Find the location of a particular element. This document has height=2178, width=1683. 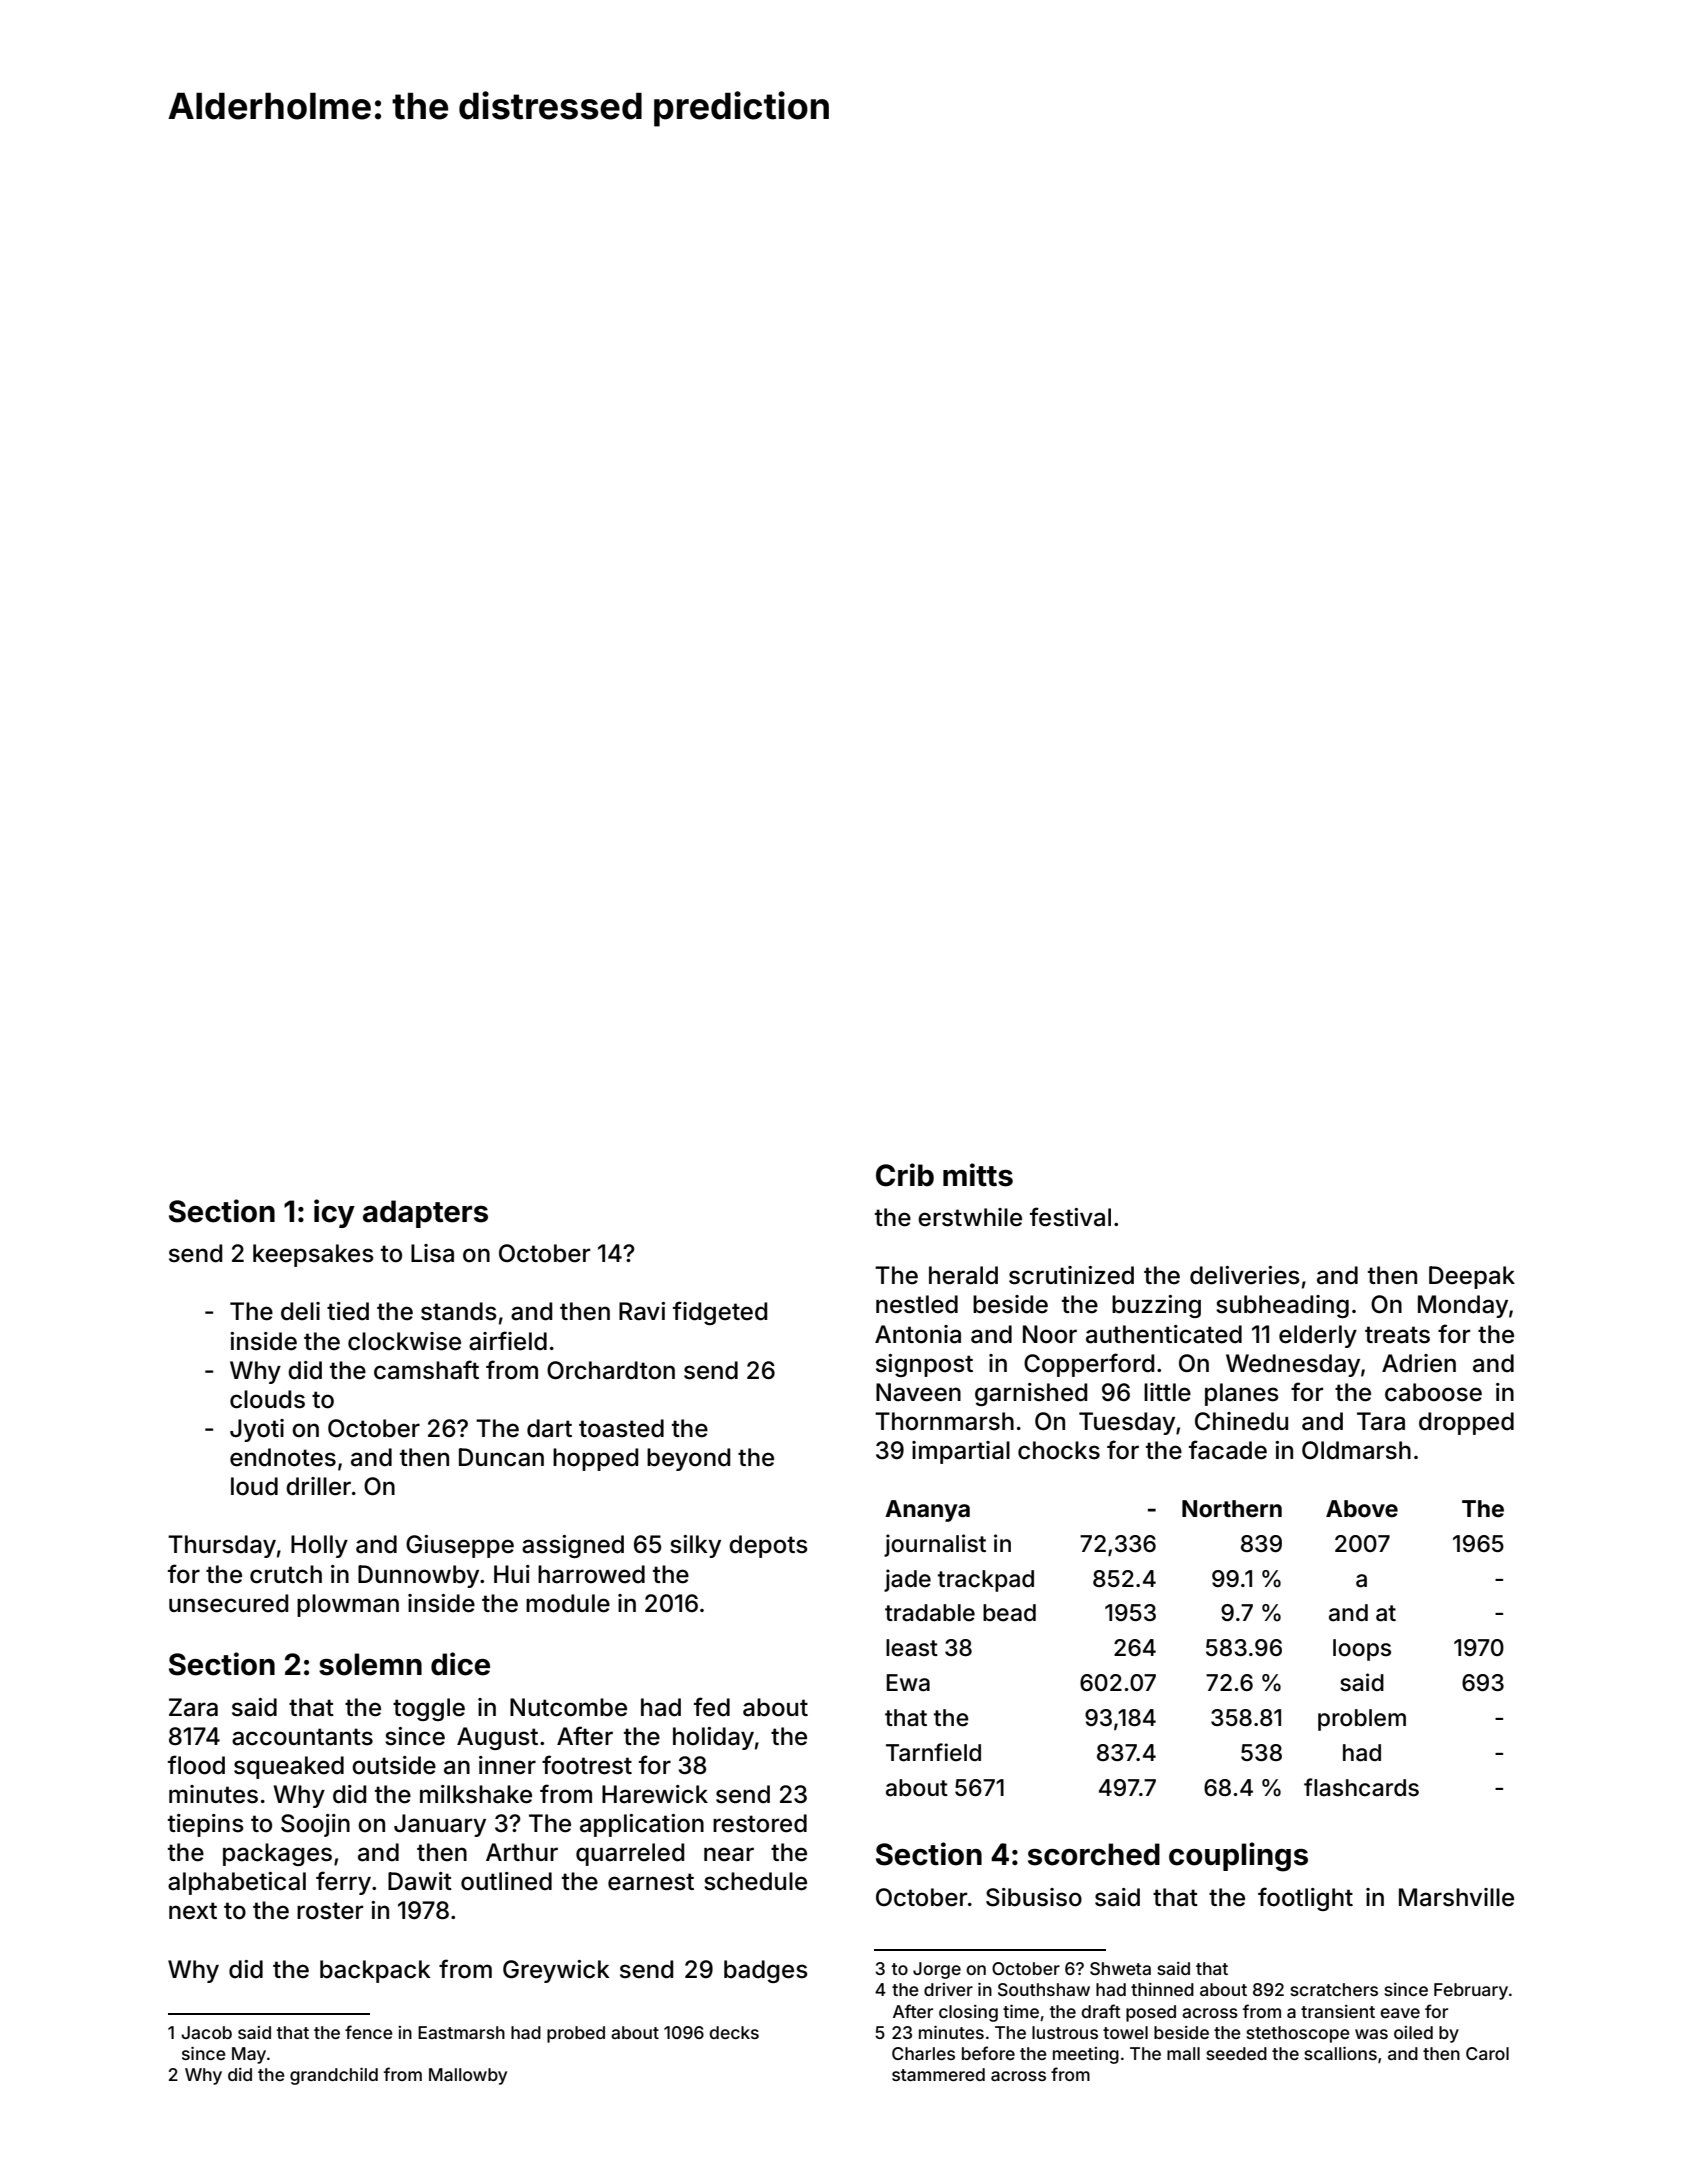

thinned is located at coordinates (1162, 1989).
